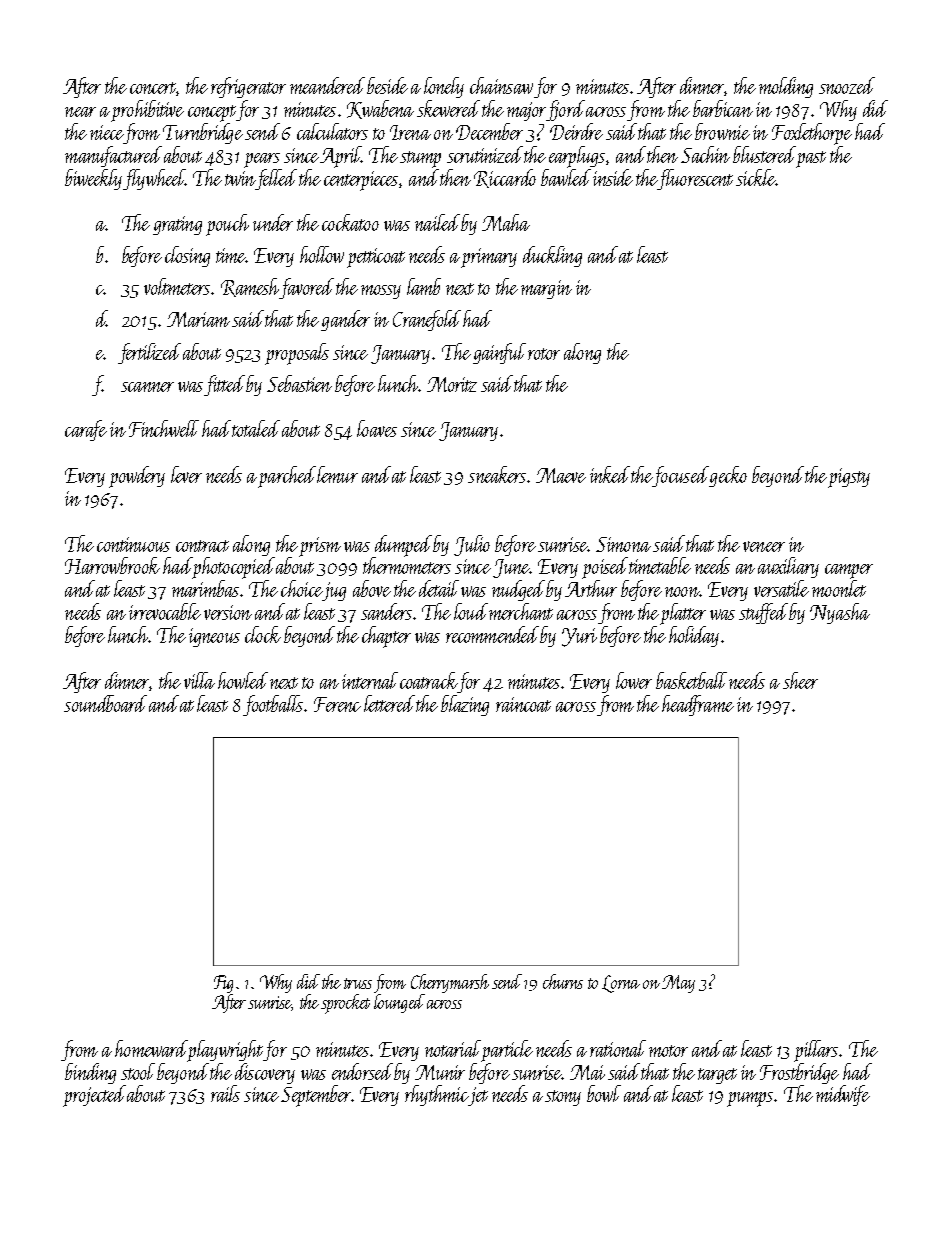  What do you see at coordinates (849, 478) in the image?
I see `pigsty` at bounding box center [849, 478].
